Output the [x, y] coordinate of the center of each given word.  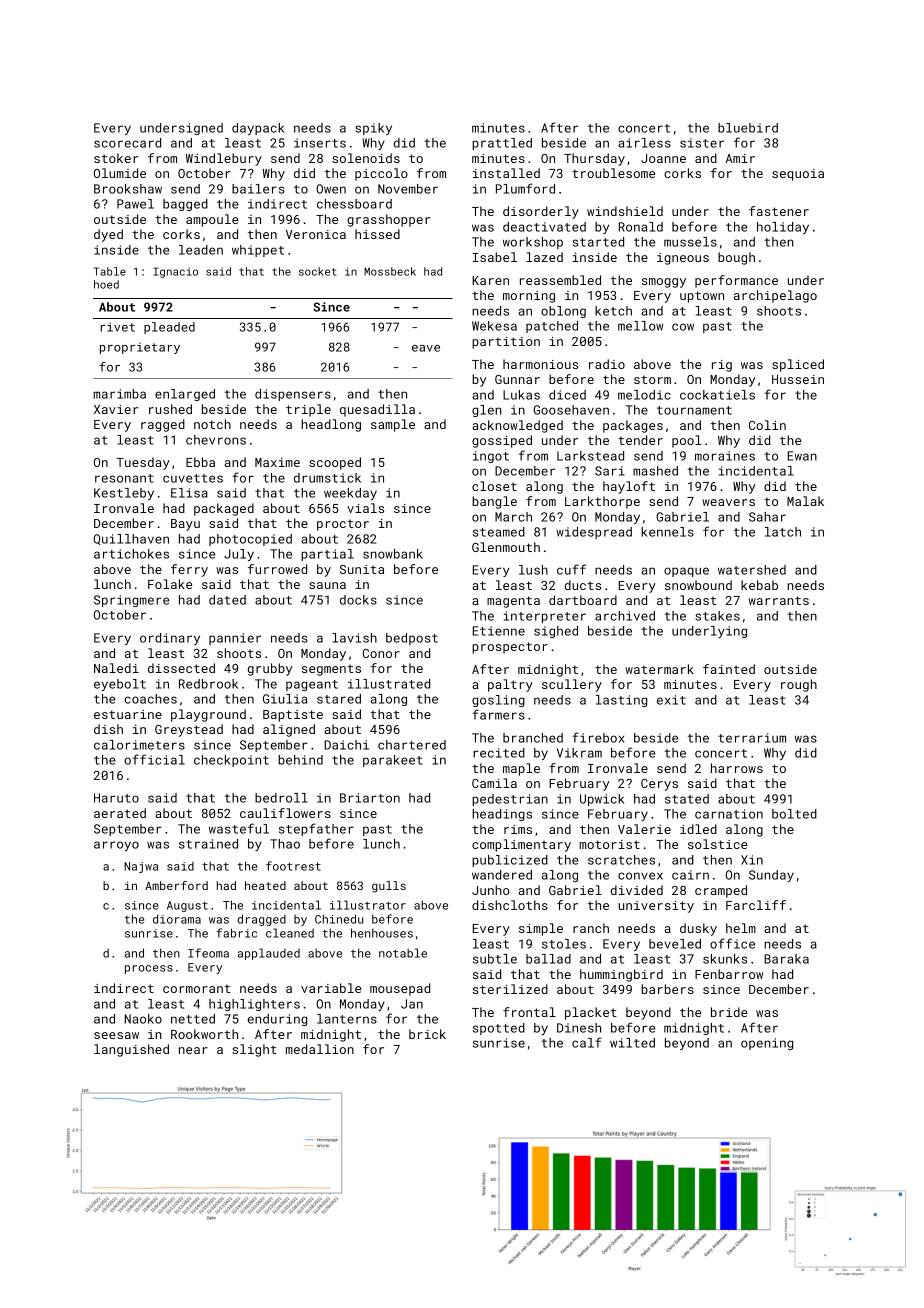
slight [254, 1050]
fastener [779, 211]
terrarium [752, 738]
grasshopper [388, 220]
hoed [106, 284]
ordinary [170, 639]
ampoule [212, 220]
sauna [327, 585]
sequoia [798, 175]
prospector [510, 648]
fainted [729, 669]
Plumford [525, 188]
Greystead [189, 730]
